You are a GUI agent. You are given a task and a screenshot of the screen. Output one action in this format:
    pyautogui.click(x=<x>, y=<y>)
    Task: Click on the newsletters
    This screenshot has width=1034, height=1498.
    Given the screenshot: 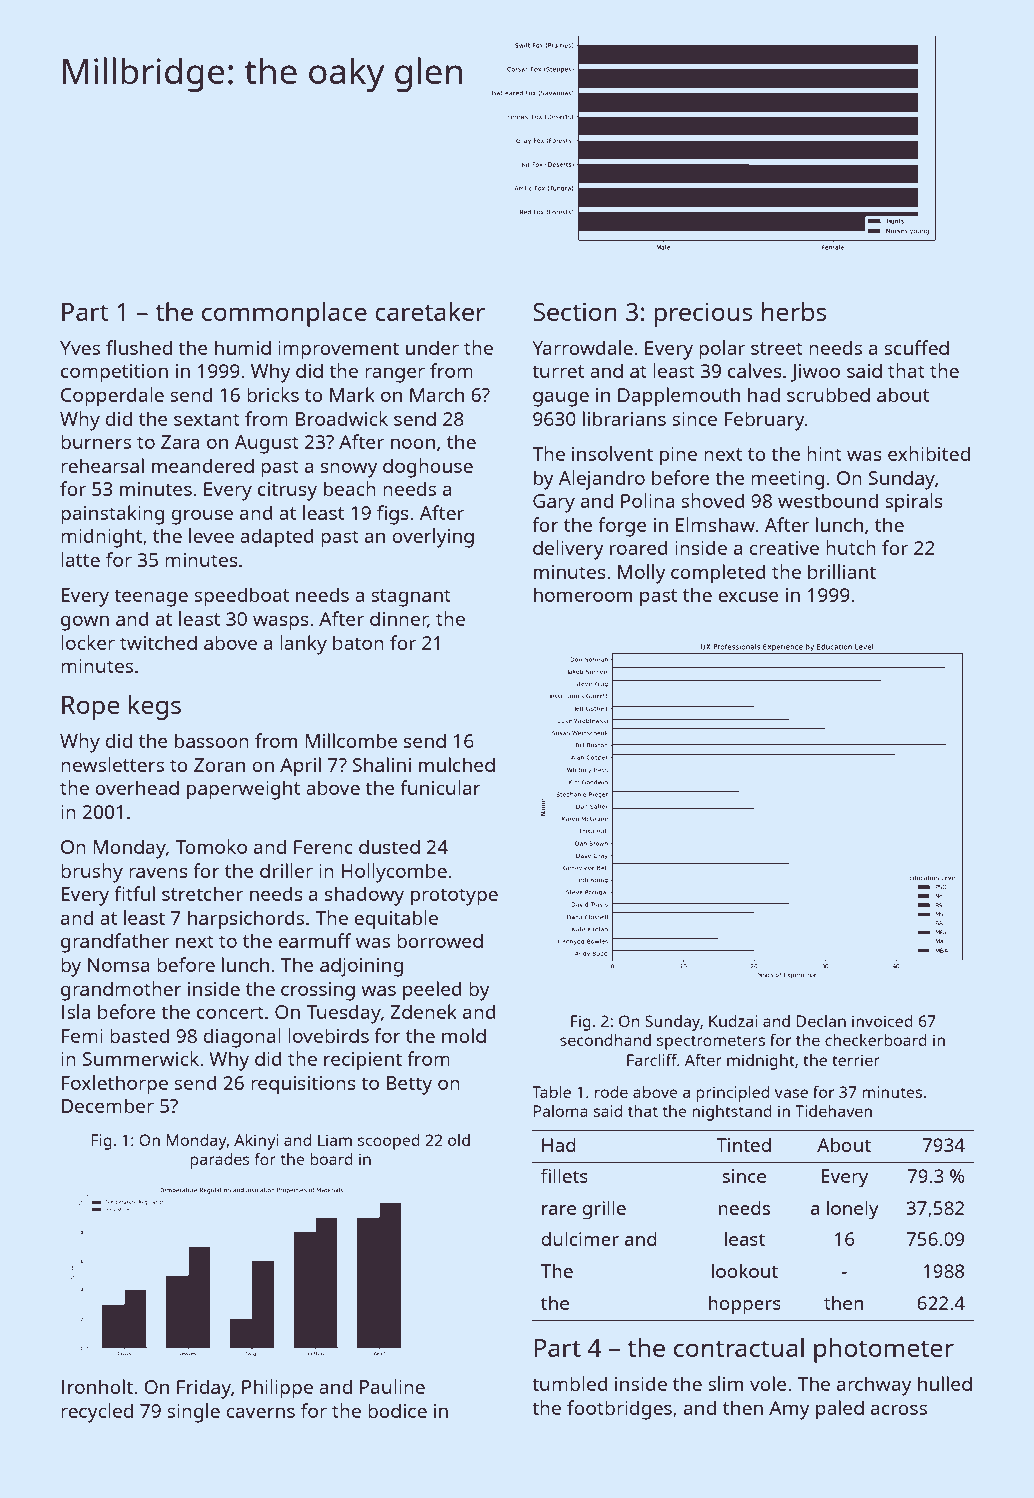 What is the action you would take?
    pyautogui.click(x=112, y=764)
